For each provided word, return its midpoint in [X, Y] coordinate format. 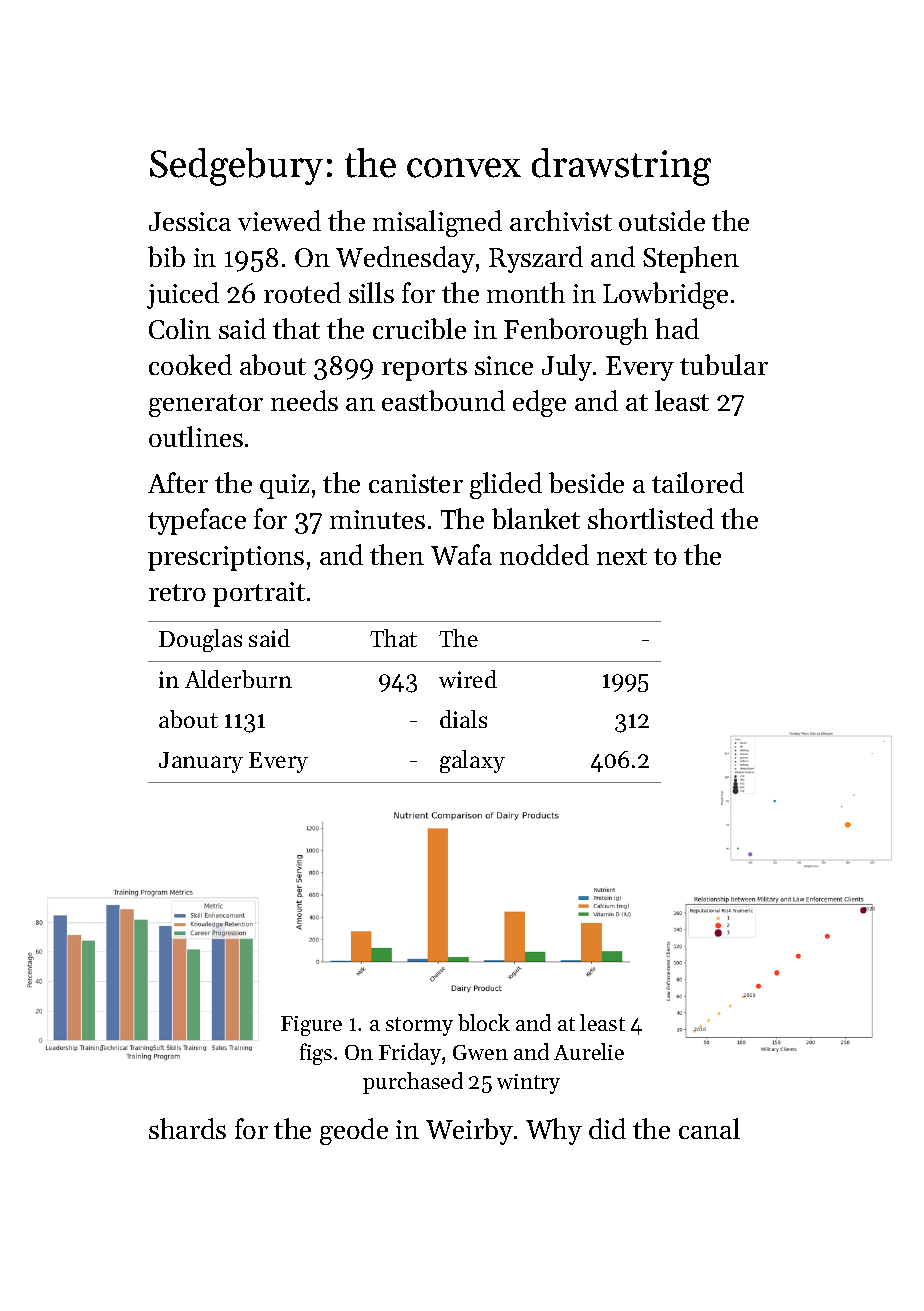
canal [709, 1128]
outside [662, 220]
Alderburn [238, 679]
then [397, 554]
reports [424, 369]
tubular [724, 364]
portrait [259, 594]
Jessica [190, 221]
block [484, 1022]
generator [206, 405]
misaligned [437, 223]
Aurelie [589, 1051]
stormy [419, 1026]
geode [354, 1131]
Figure [311, 1026]
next [622, 556]
